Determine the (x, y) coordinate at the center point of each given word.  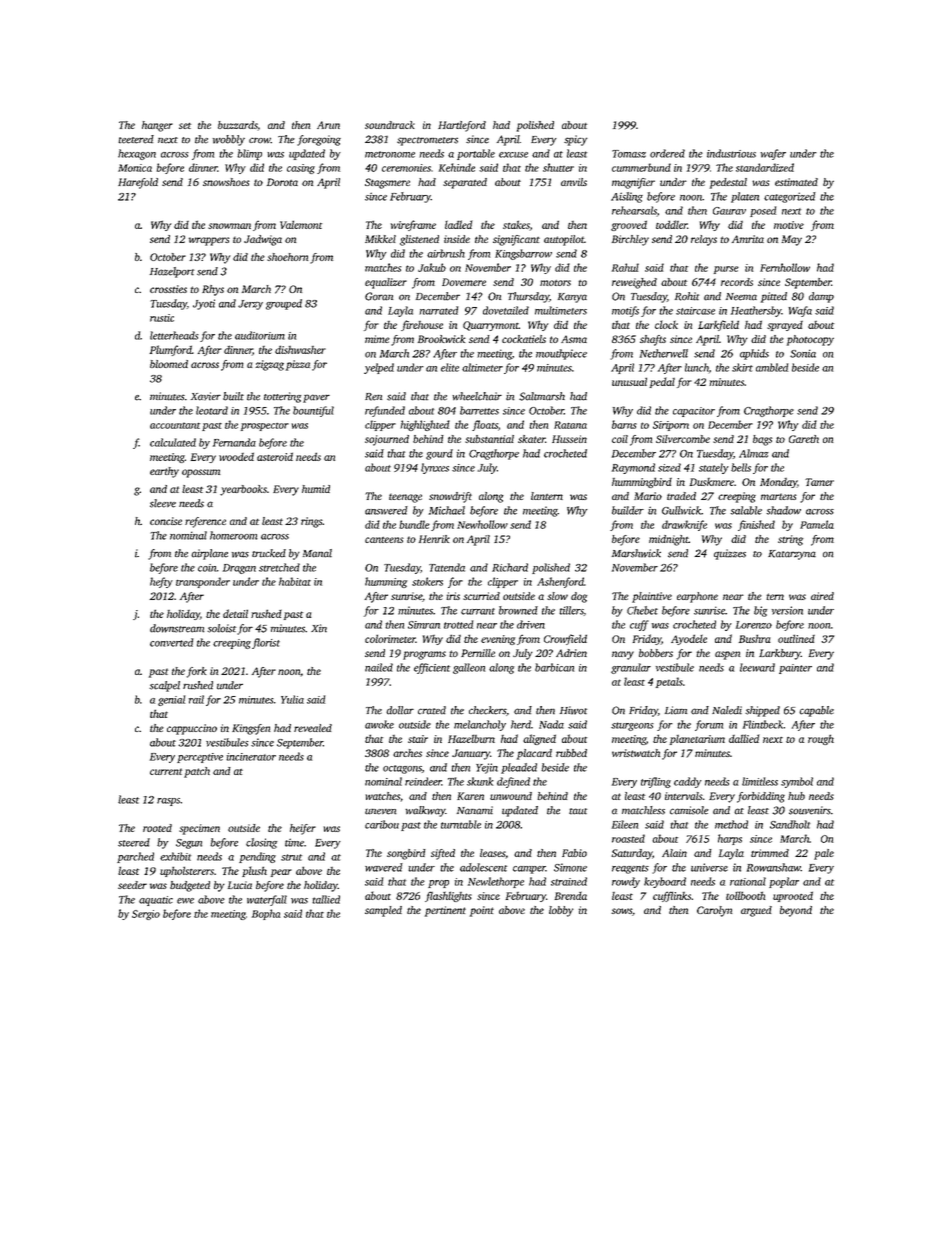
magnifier (633, 183)
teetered (136, 139)
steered (134, 842)
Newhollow (482, 524)
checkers (487, 710)
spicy (575, 140)
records (737, 282)
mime (377, 339)
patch (197, 772)
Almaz (754, 453)
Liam (676, 710)
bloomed (169, 364)
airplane (209, 554)
